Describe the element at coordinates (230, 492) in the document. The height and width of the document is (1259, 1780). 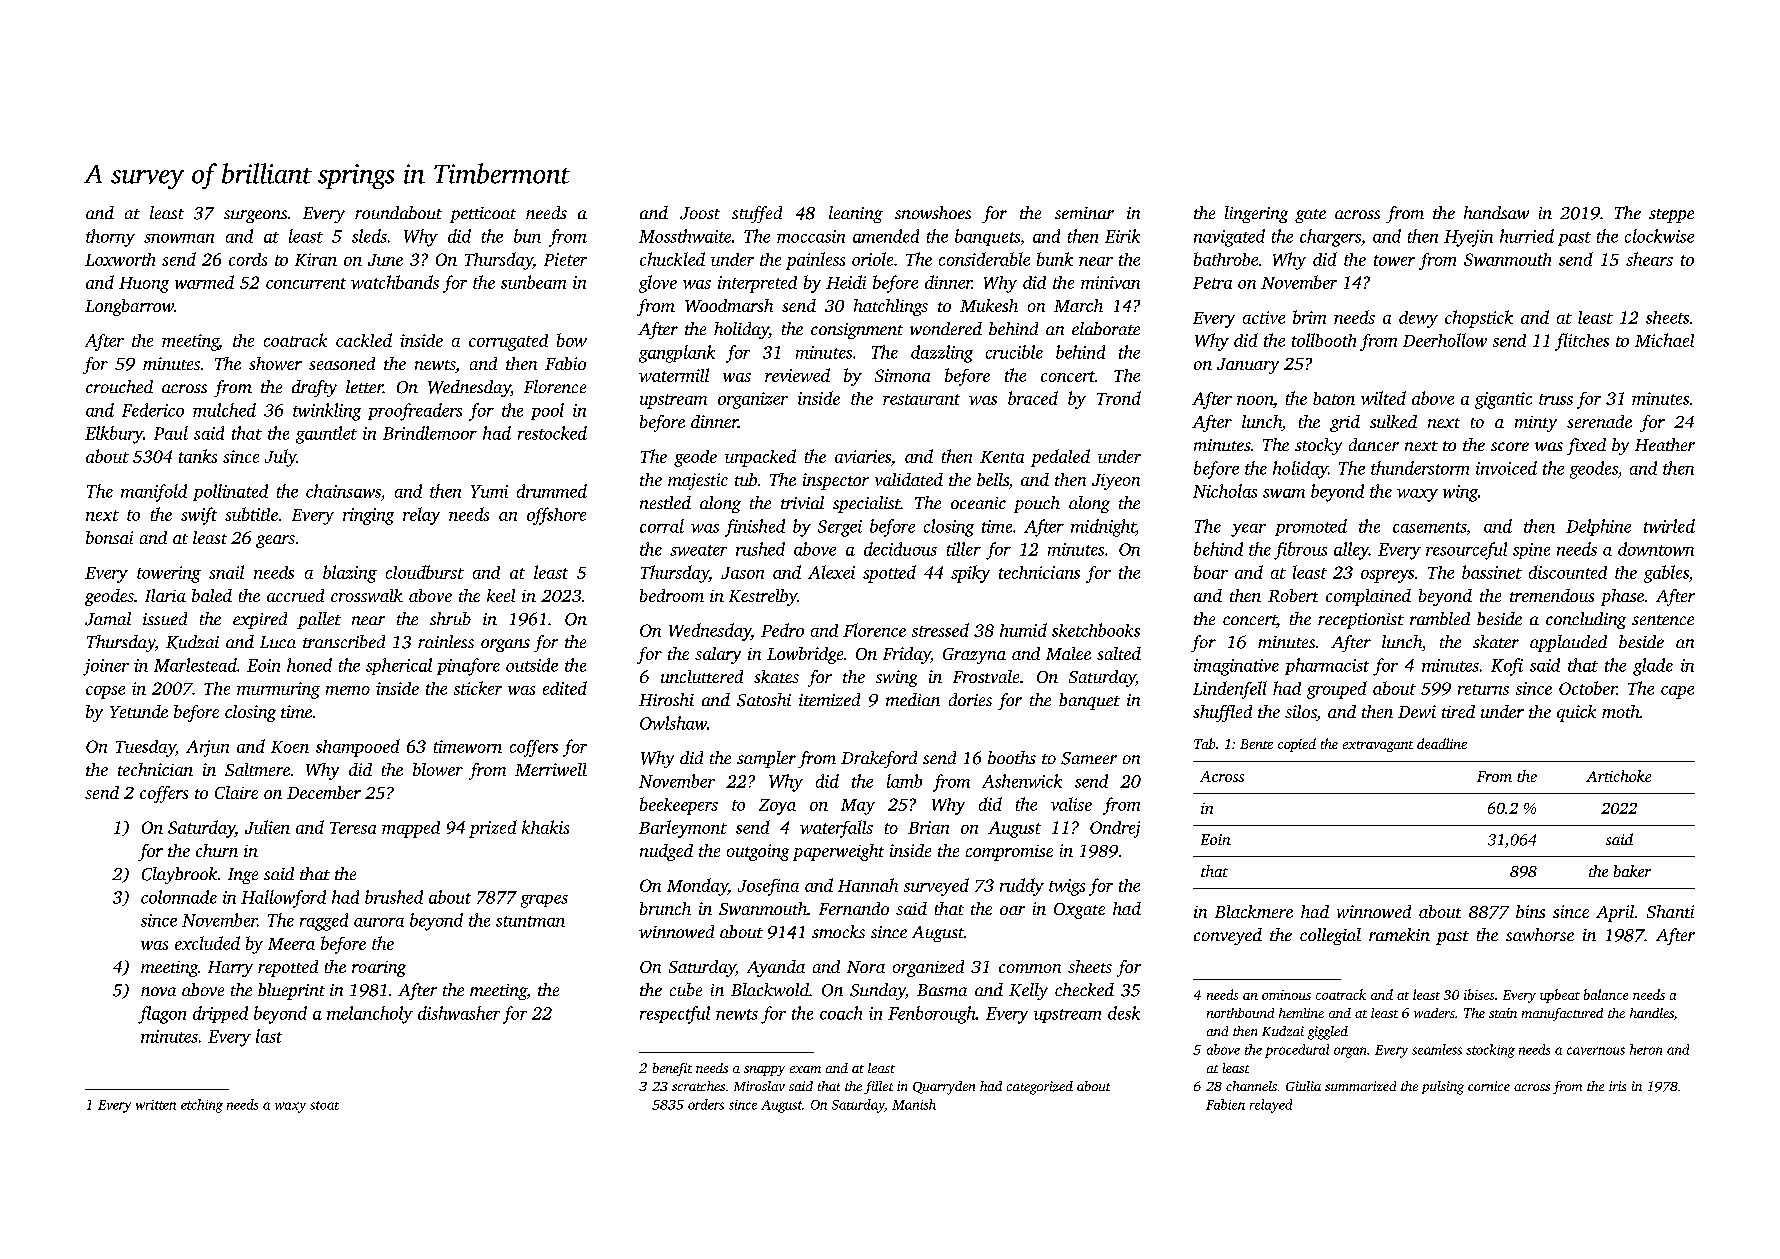
I see `pollinated` at that location.
